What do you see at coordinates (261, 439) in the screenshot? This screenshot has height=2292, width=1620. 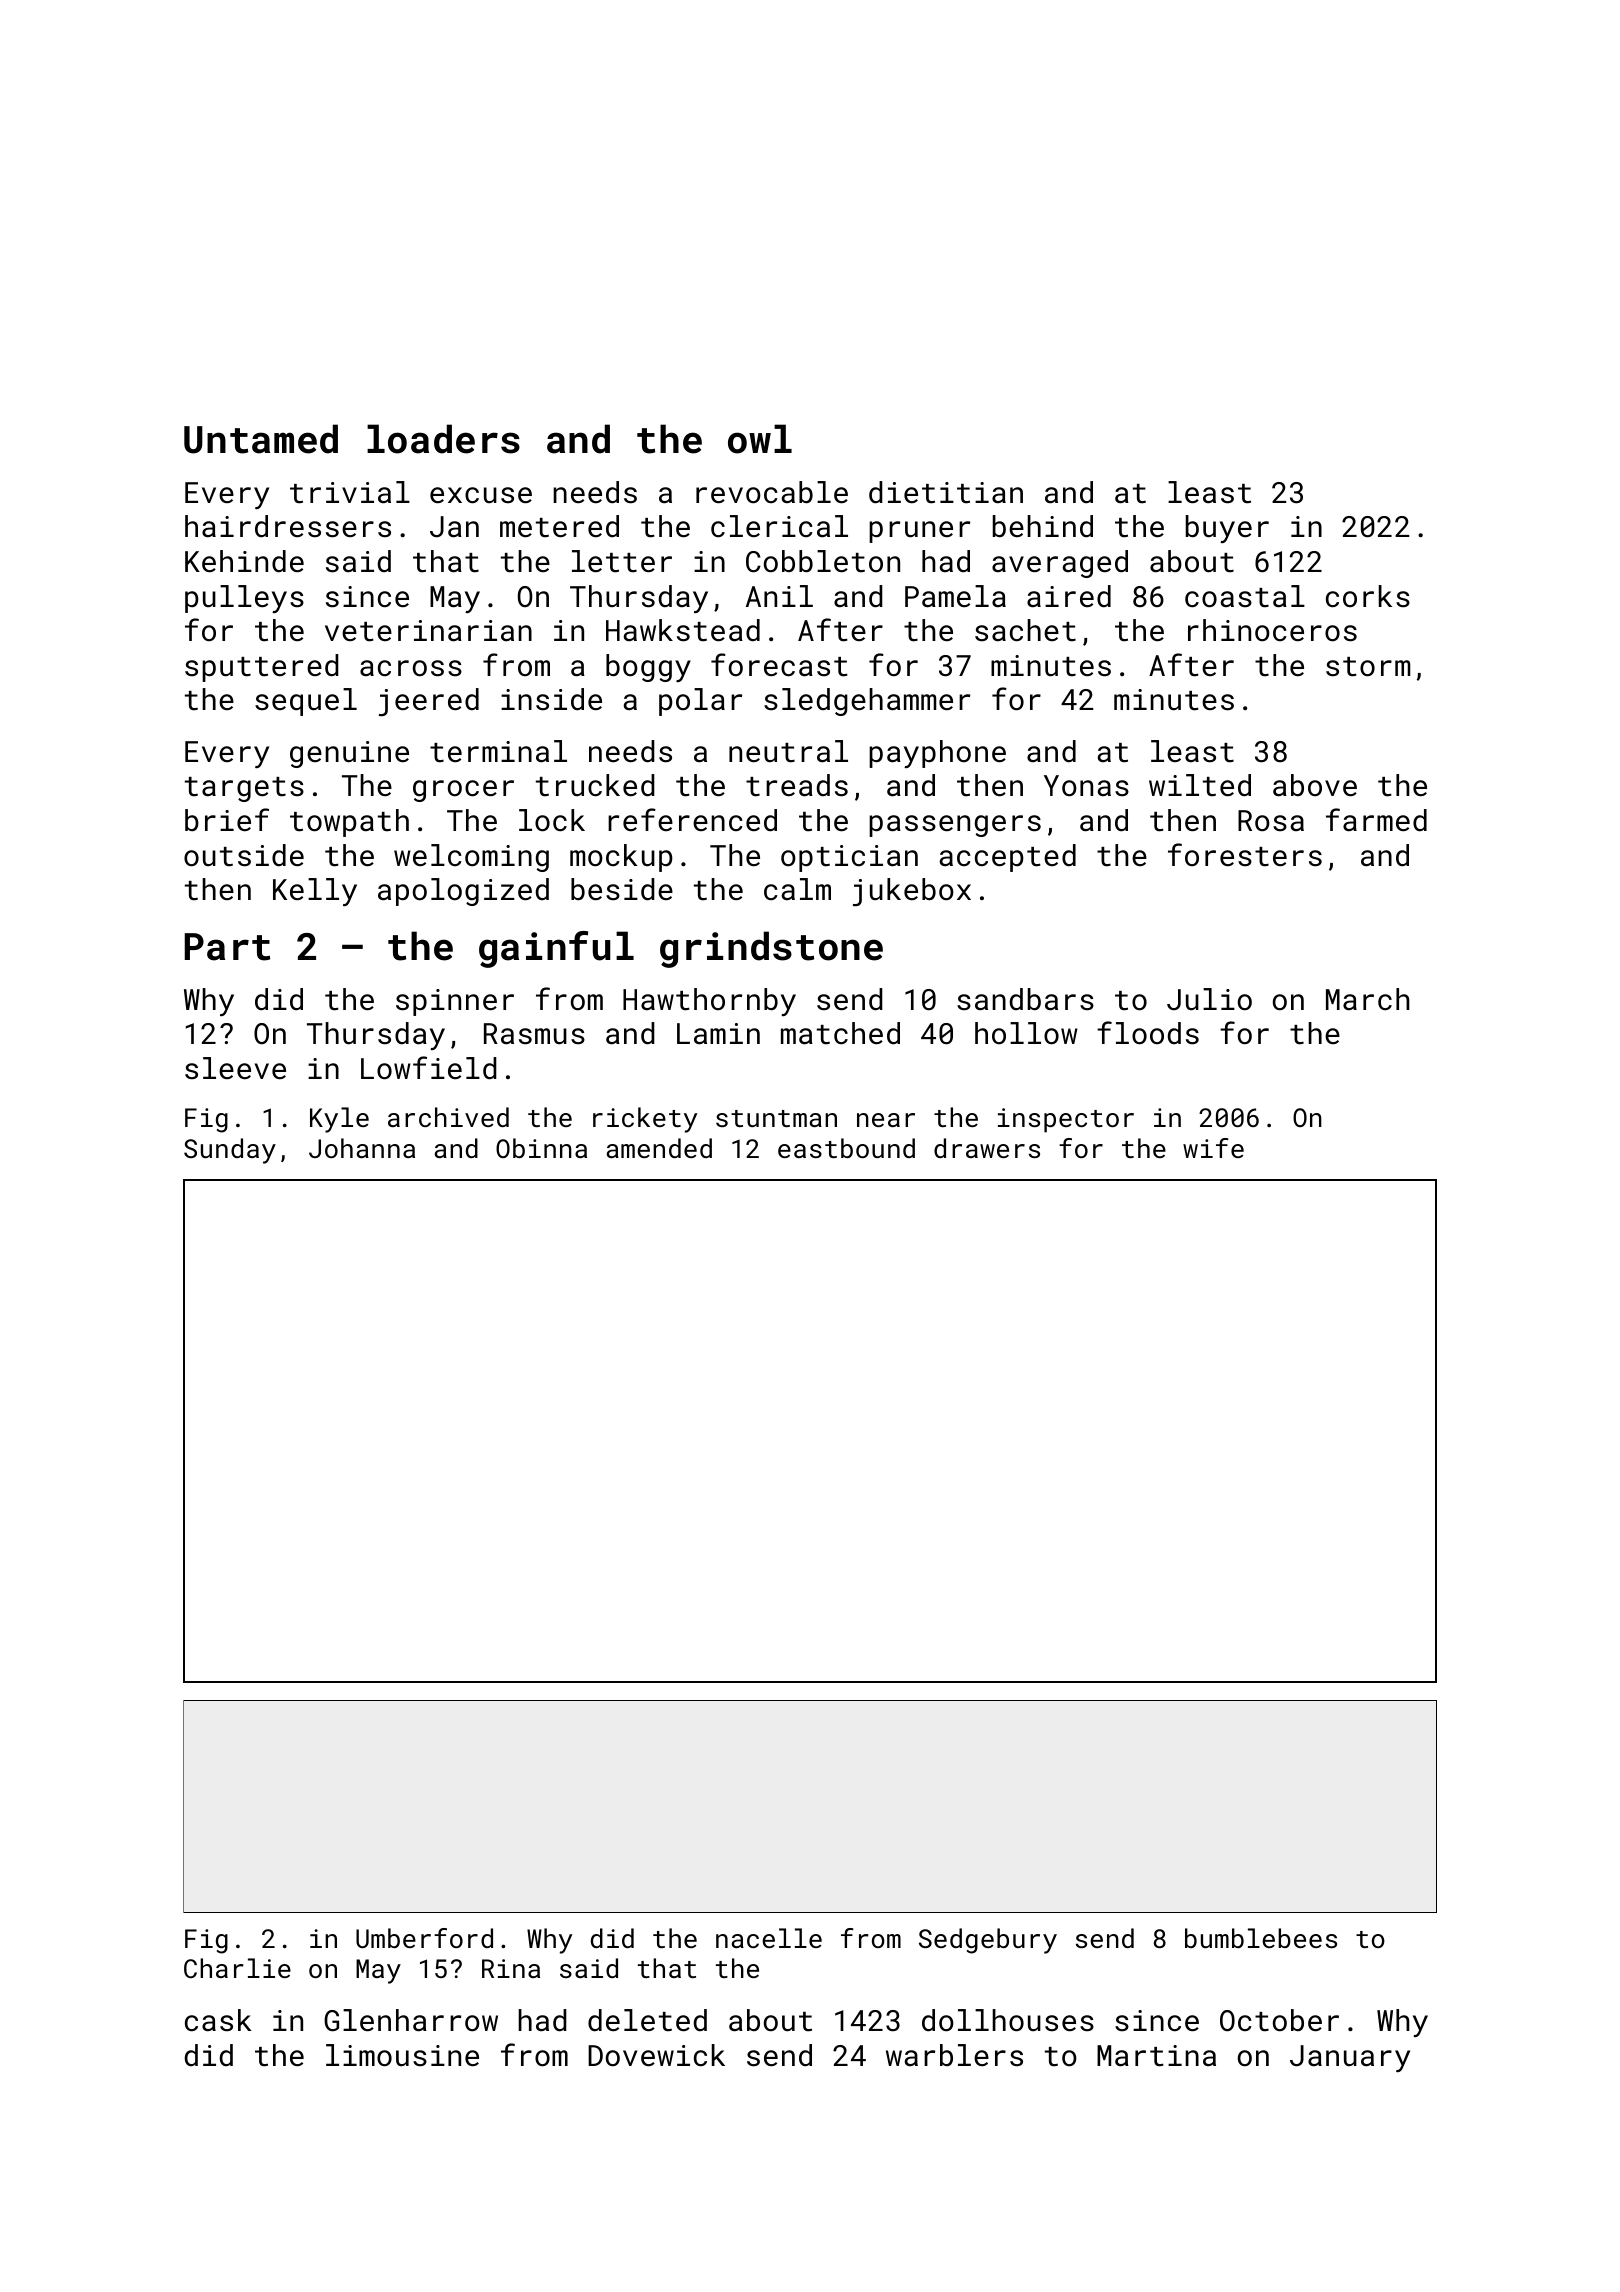 I see `Untamed` at bounding box center [261, 439].
